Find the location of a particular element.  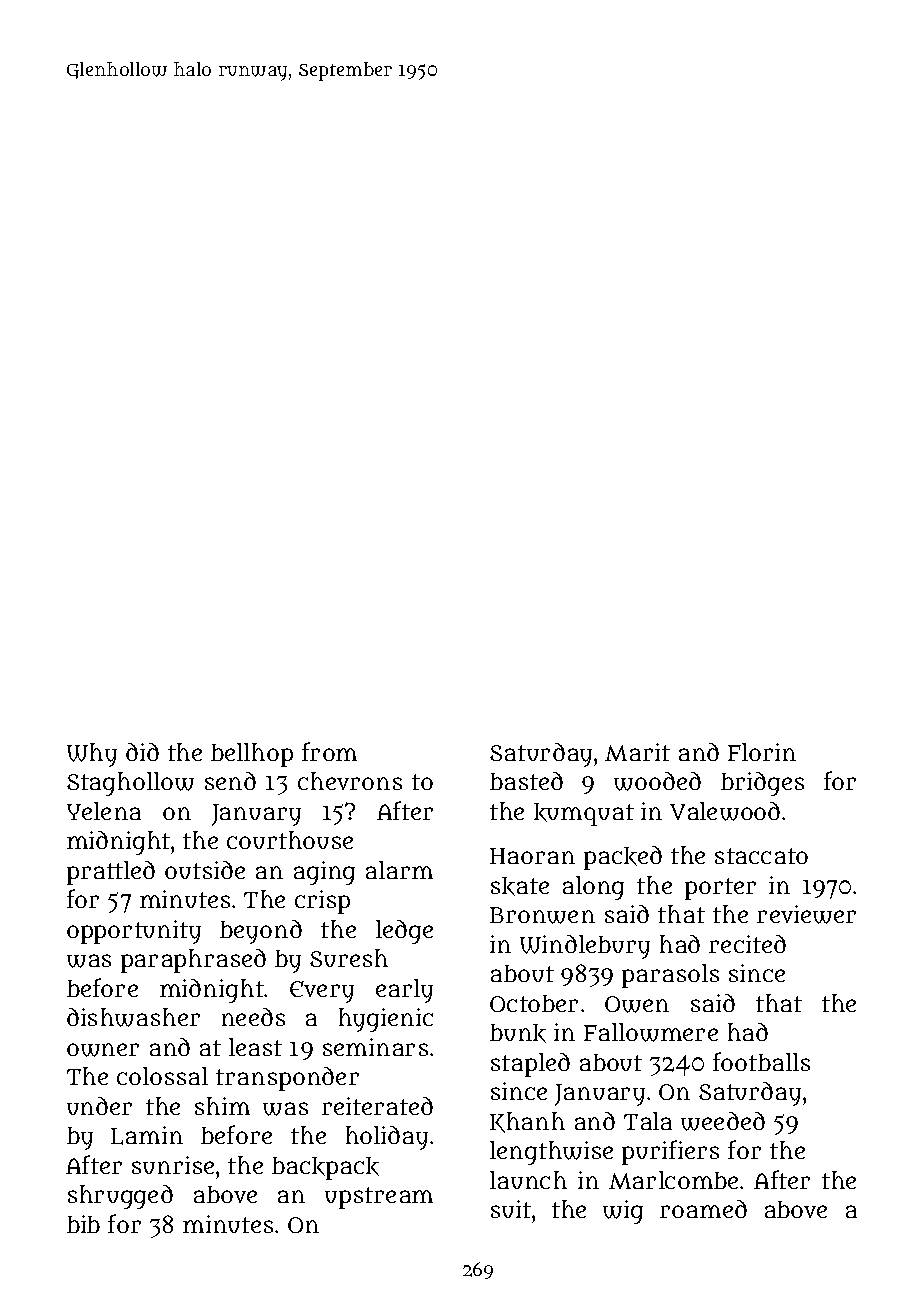

shrugged is located at coordinates (120, 1197).
